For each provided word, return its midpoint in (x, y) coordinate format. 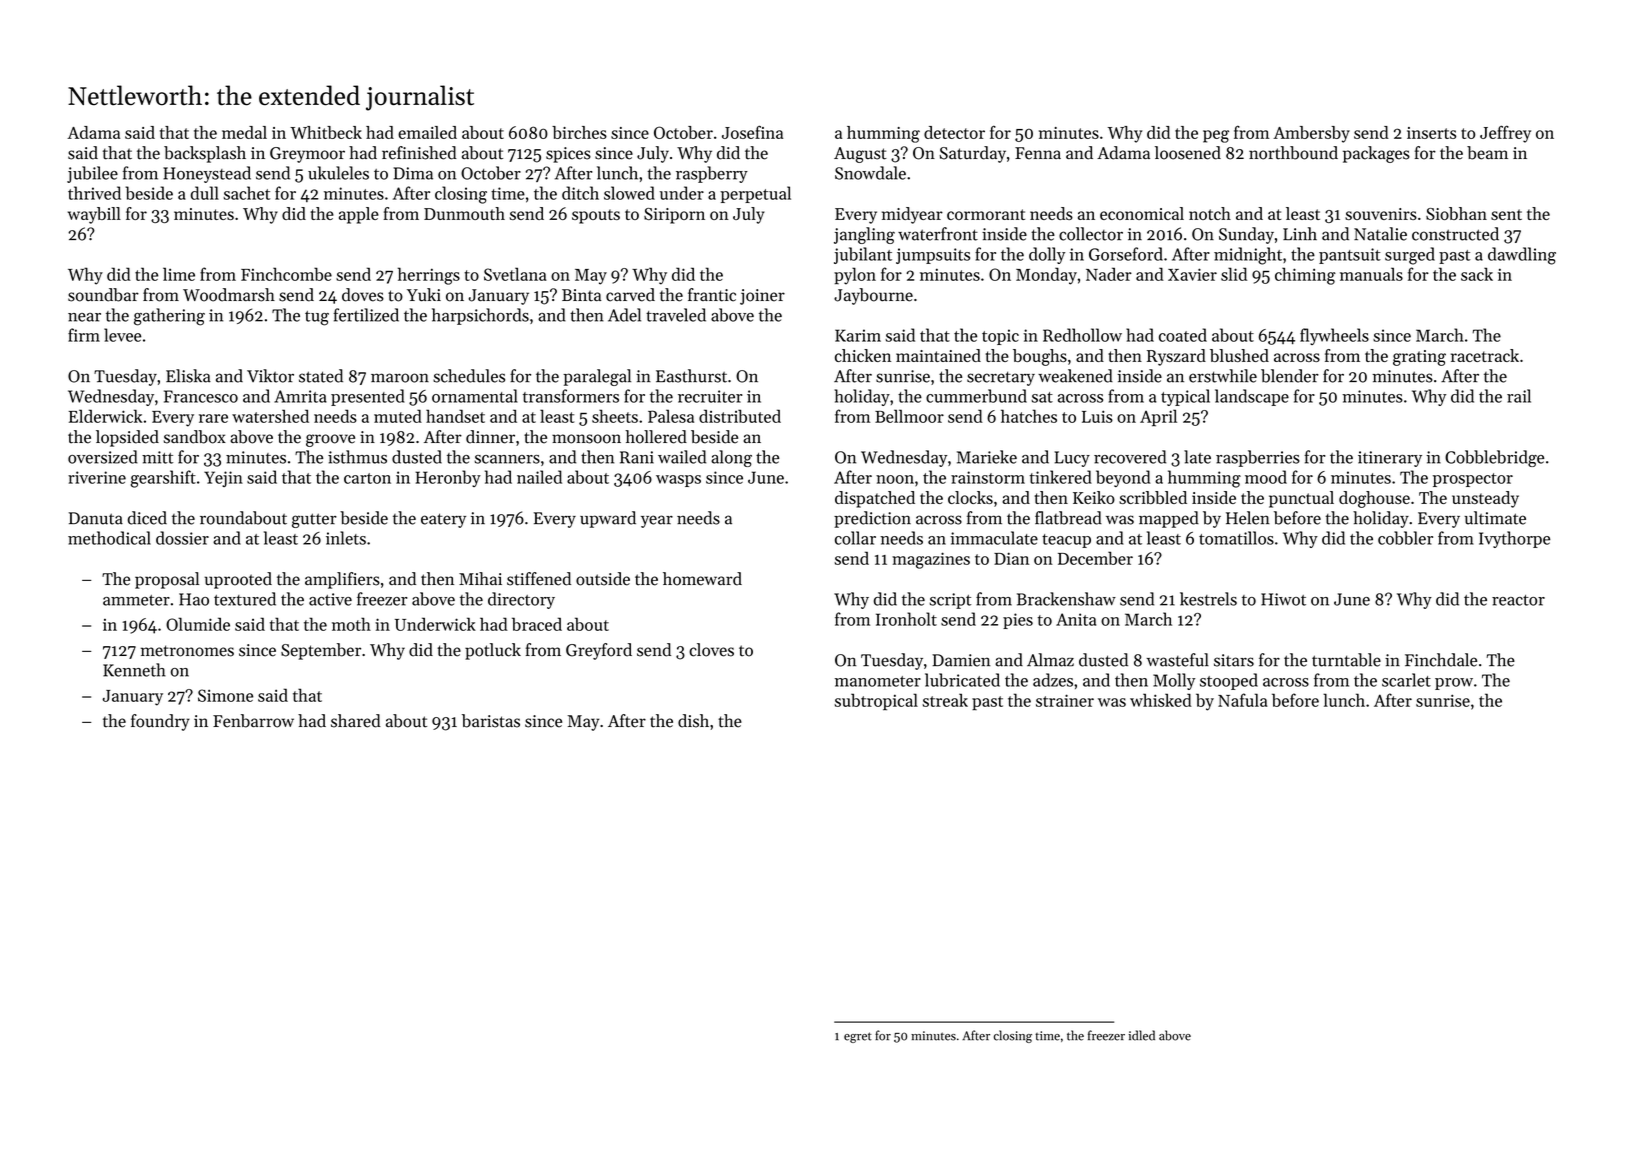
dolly (1047, 255)
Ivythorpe (1514, 539)
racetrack (1485, 355)
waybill (94, 215)
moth (351, 624)
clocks (970, 497)
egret (858, 1037)
